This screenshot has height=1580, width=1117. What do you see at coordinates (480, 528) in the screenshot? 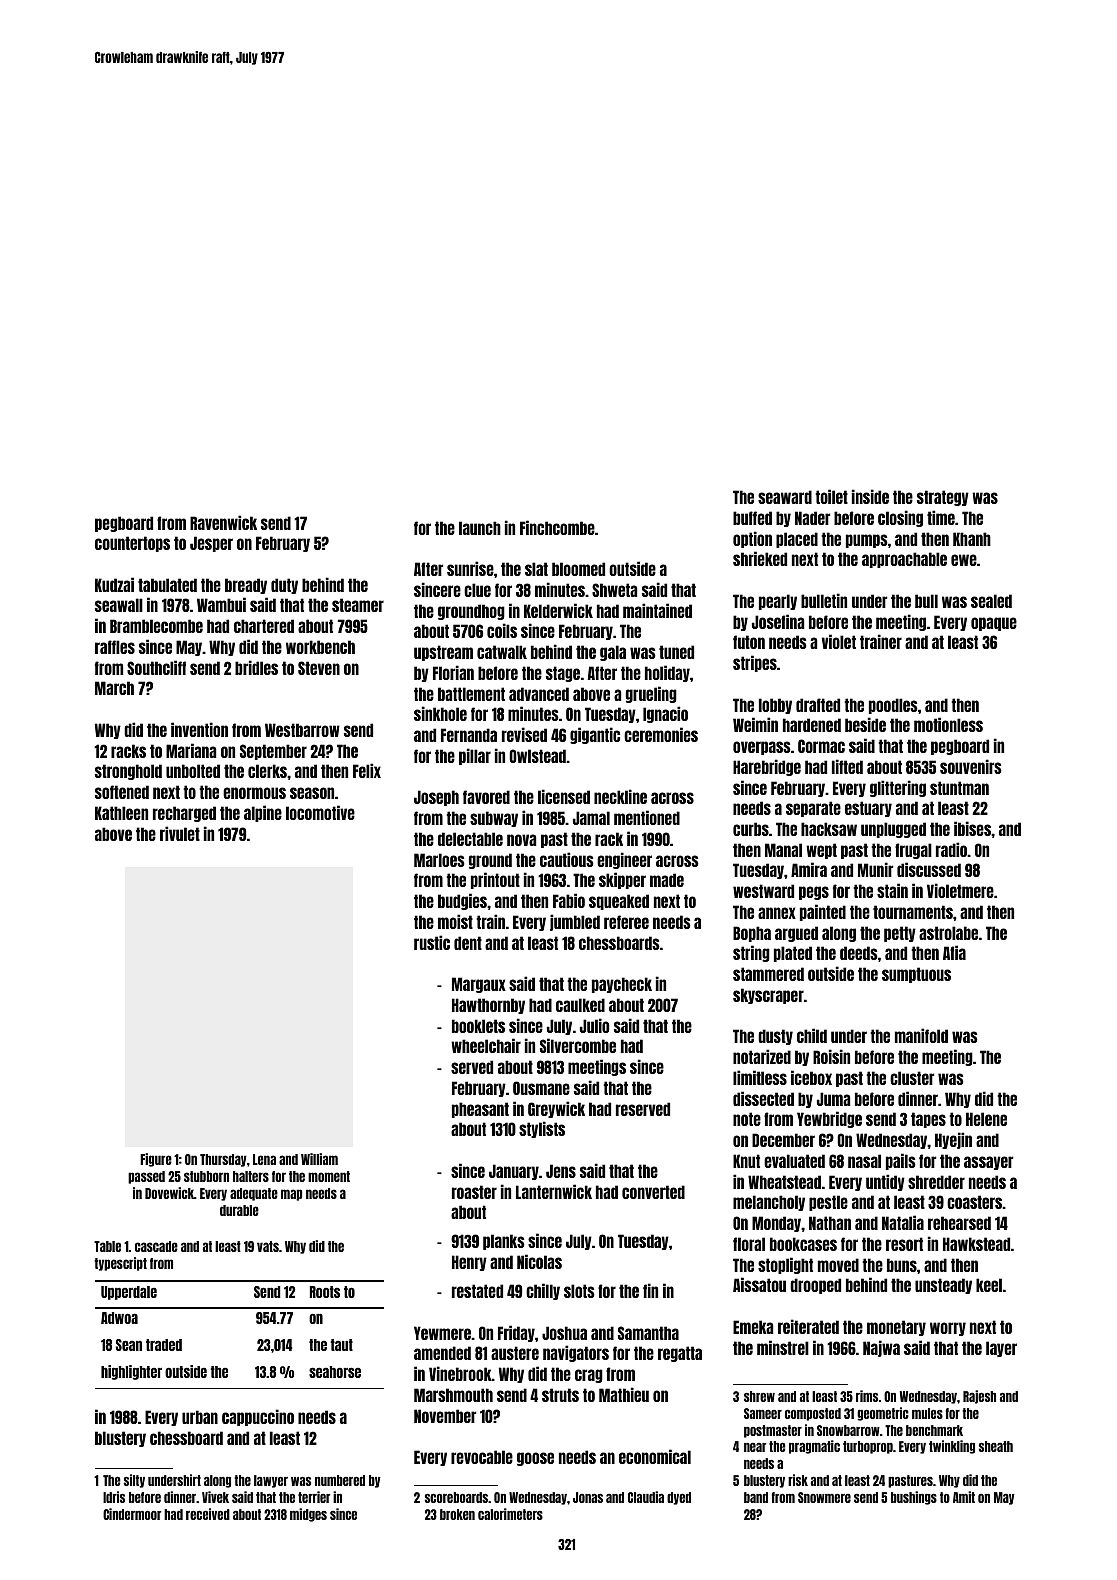
I see `launch` at bounding box center [480, 528].
